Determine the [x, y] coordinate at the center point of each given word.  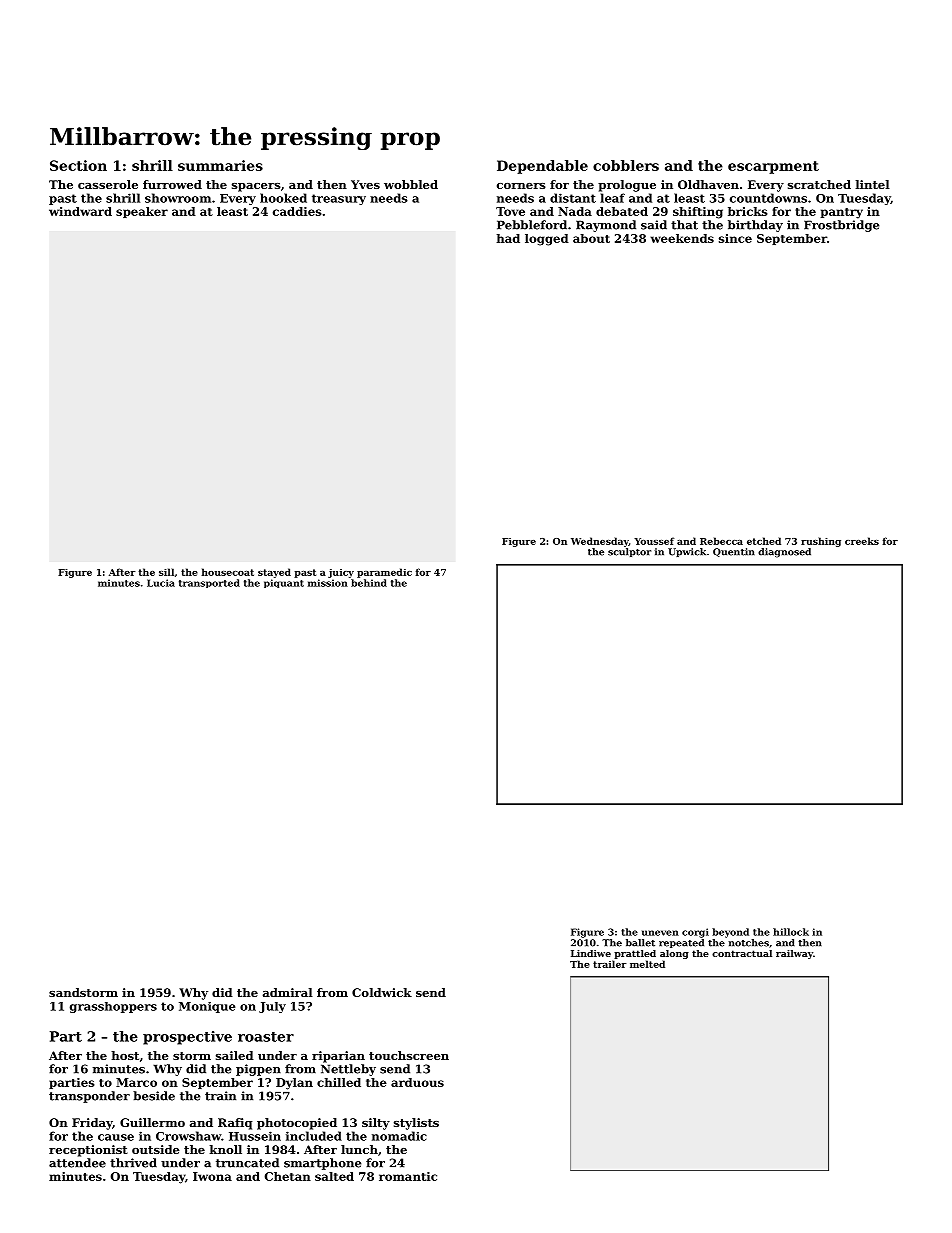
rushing [821, 542]
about [591, 238]
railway [794, 954]
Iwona [212, 1176]
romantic [408, 1176]
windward [80, 211]
